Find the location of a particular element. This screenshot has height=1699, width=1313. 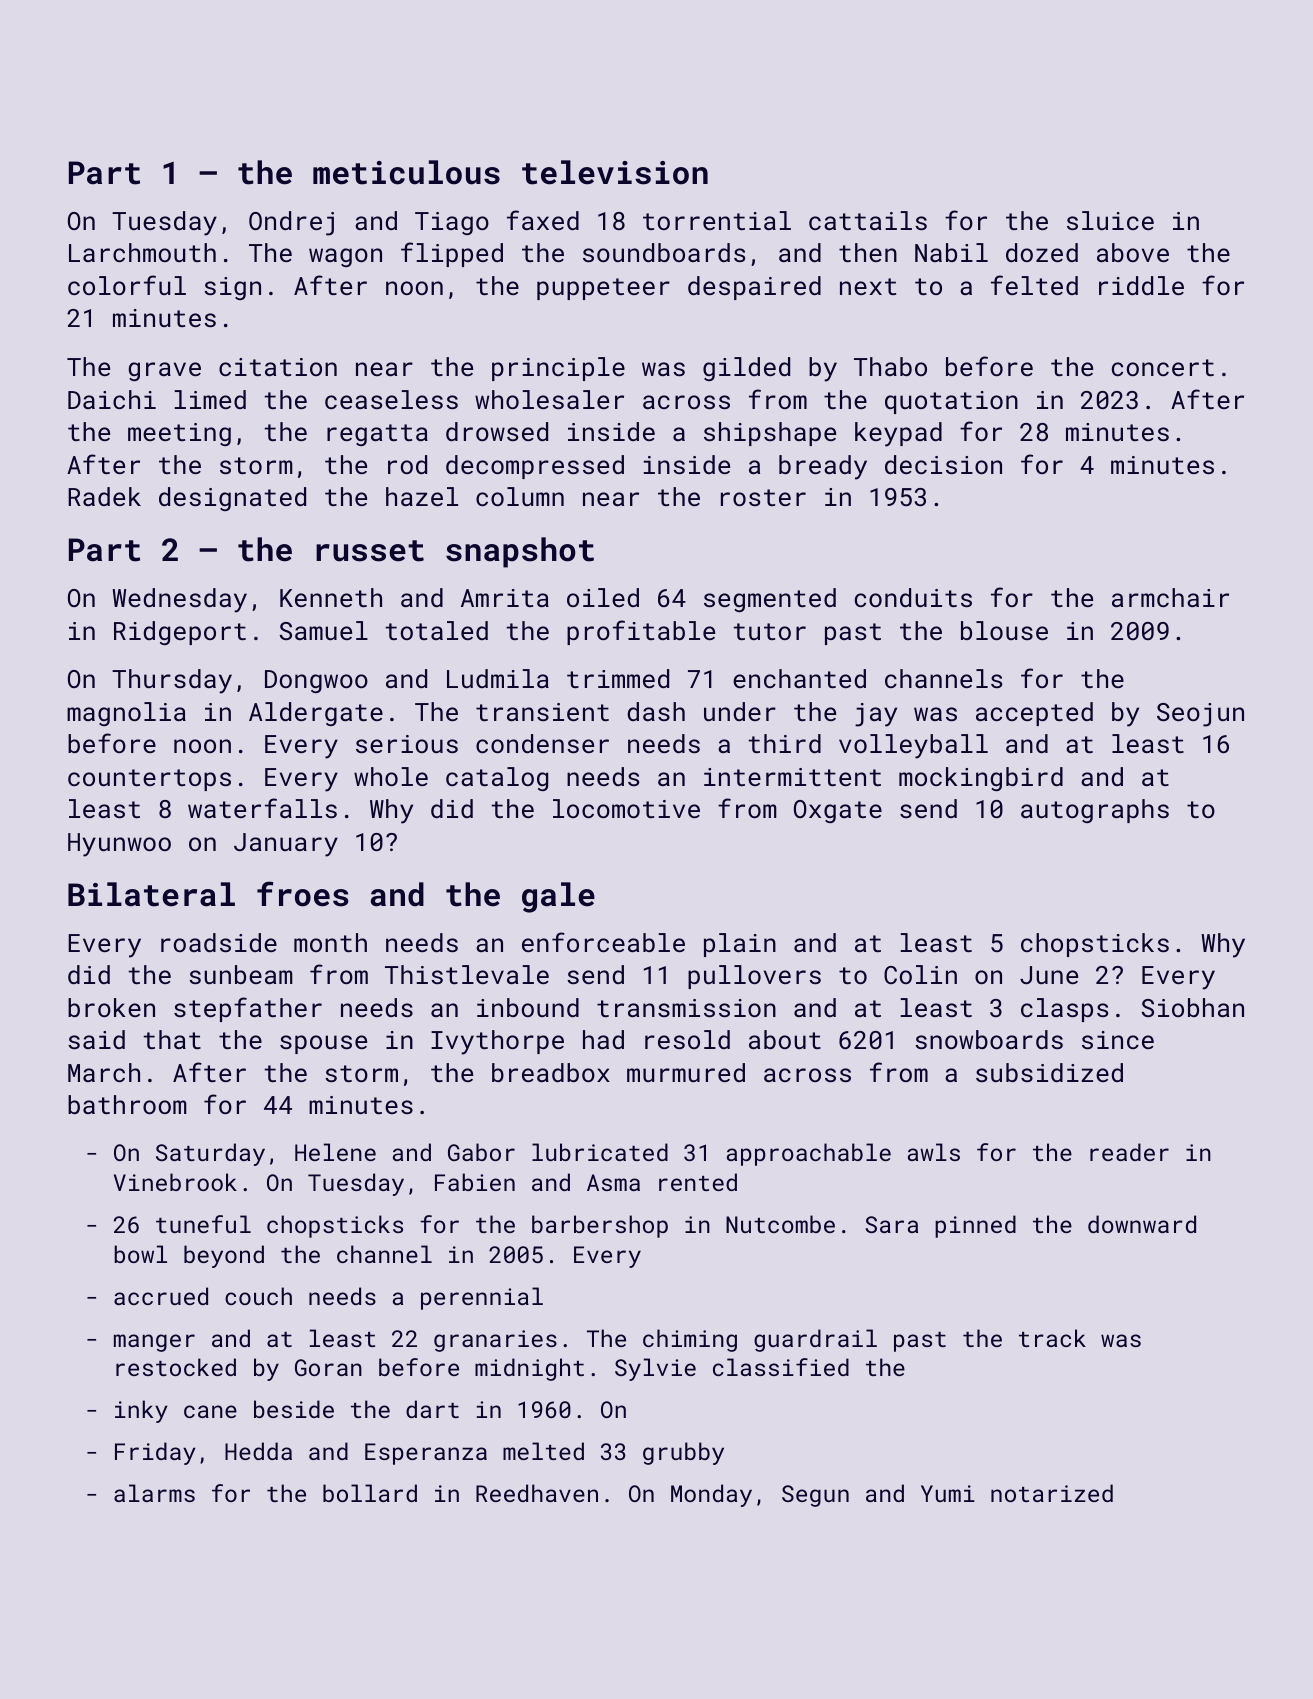

Radek is located at coordinates (104, 496).
